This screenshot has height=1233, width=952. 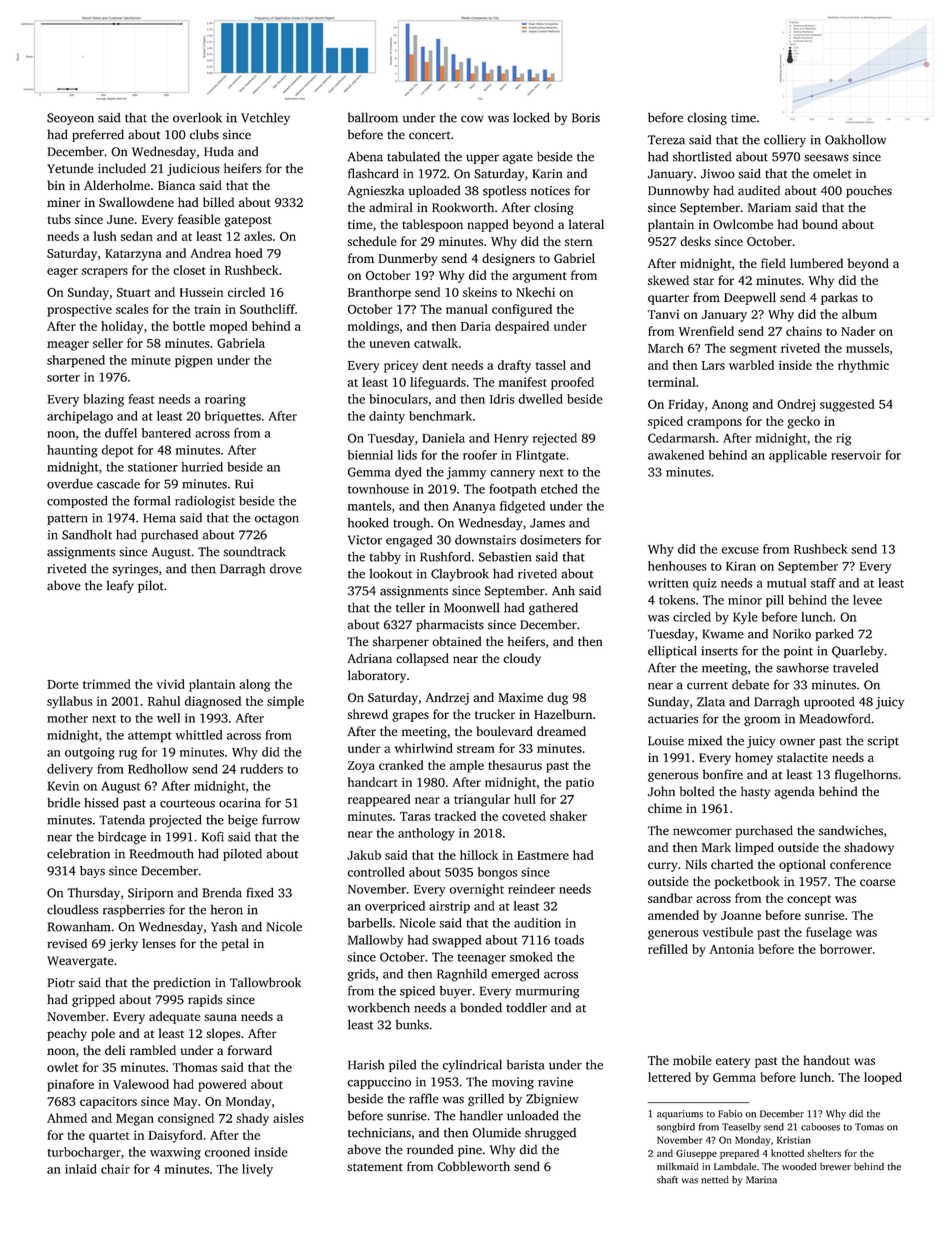 I want to click on rudders, so click(x=261, y=769).
